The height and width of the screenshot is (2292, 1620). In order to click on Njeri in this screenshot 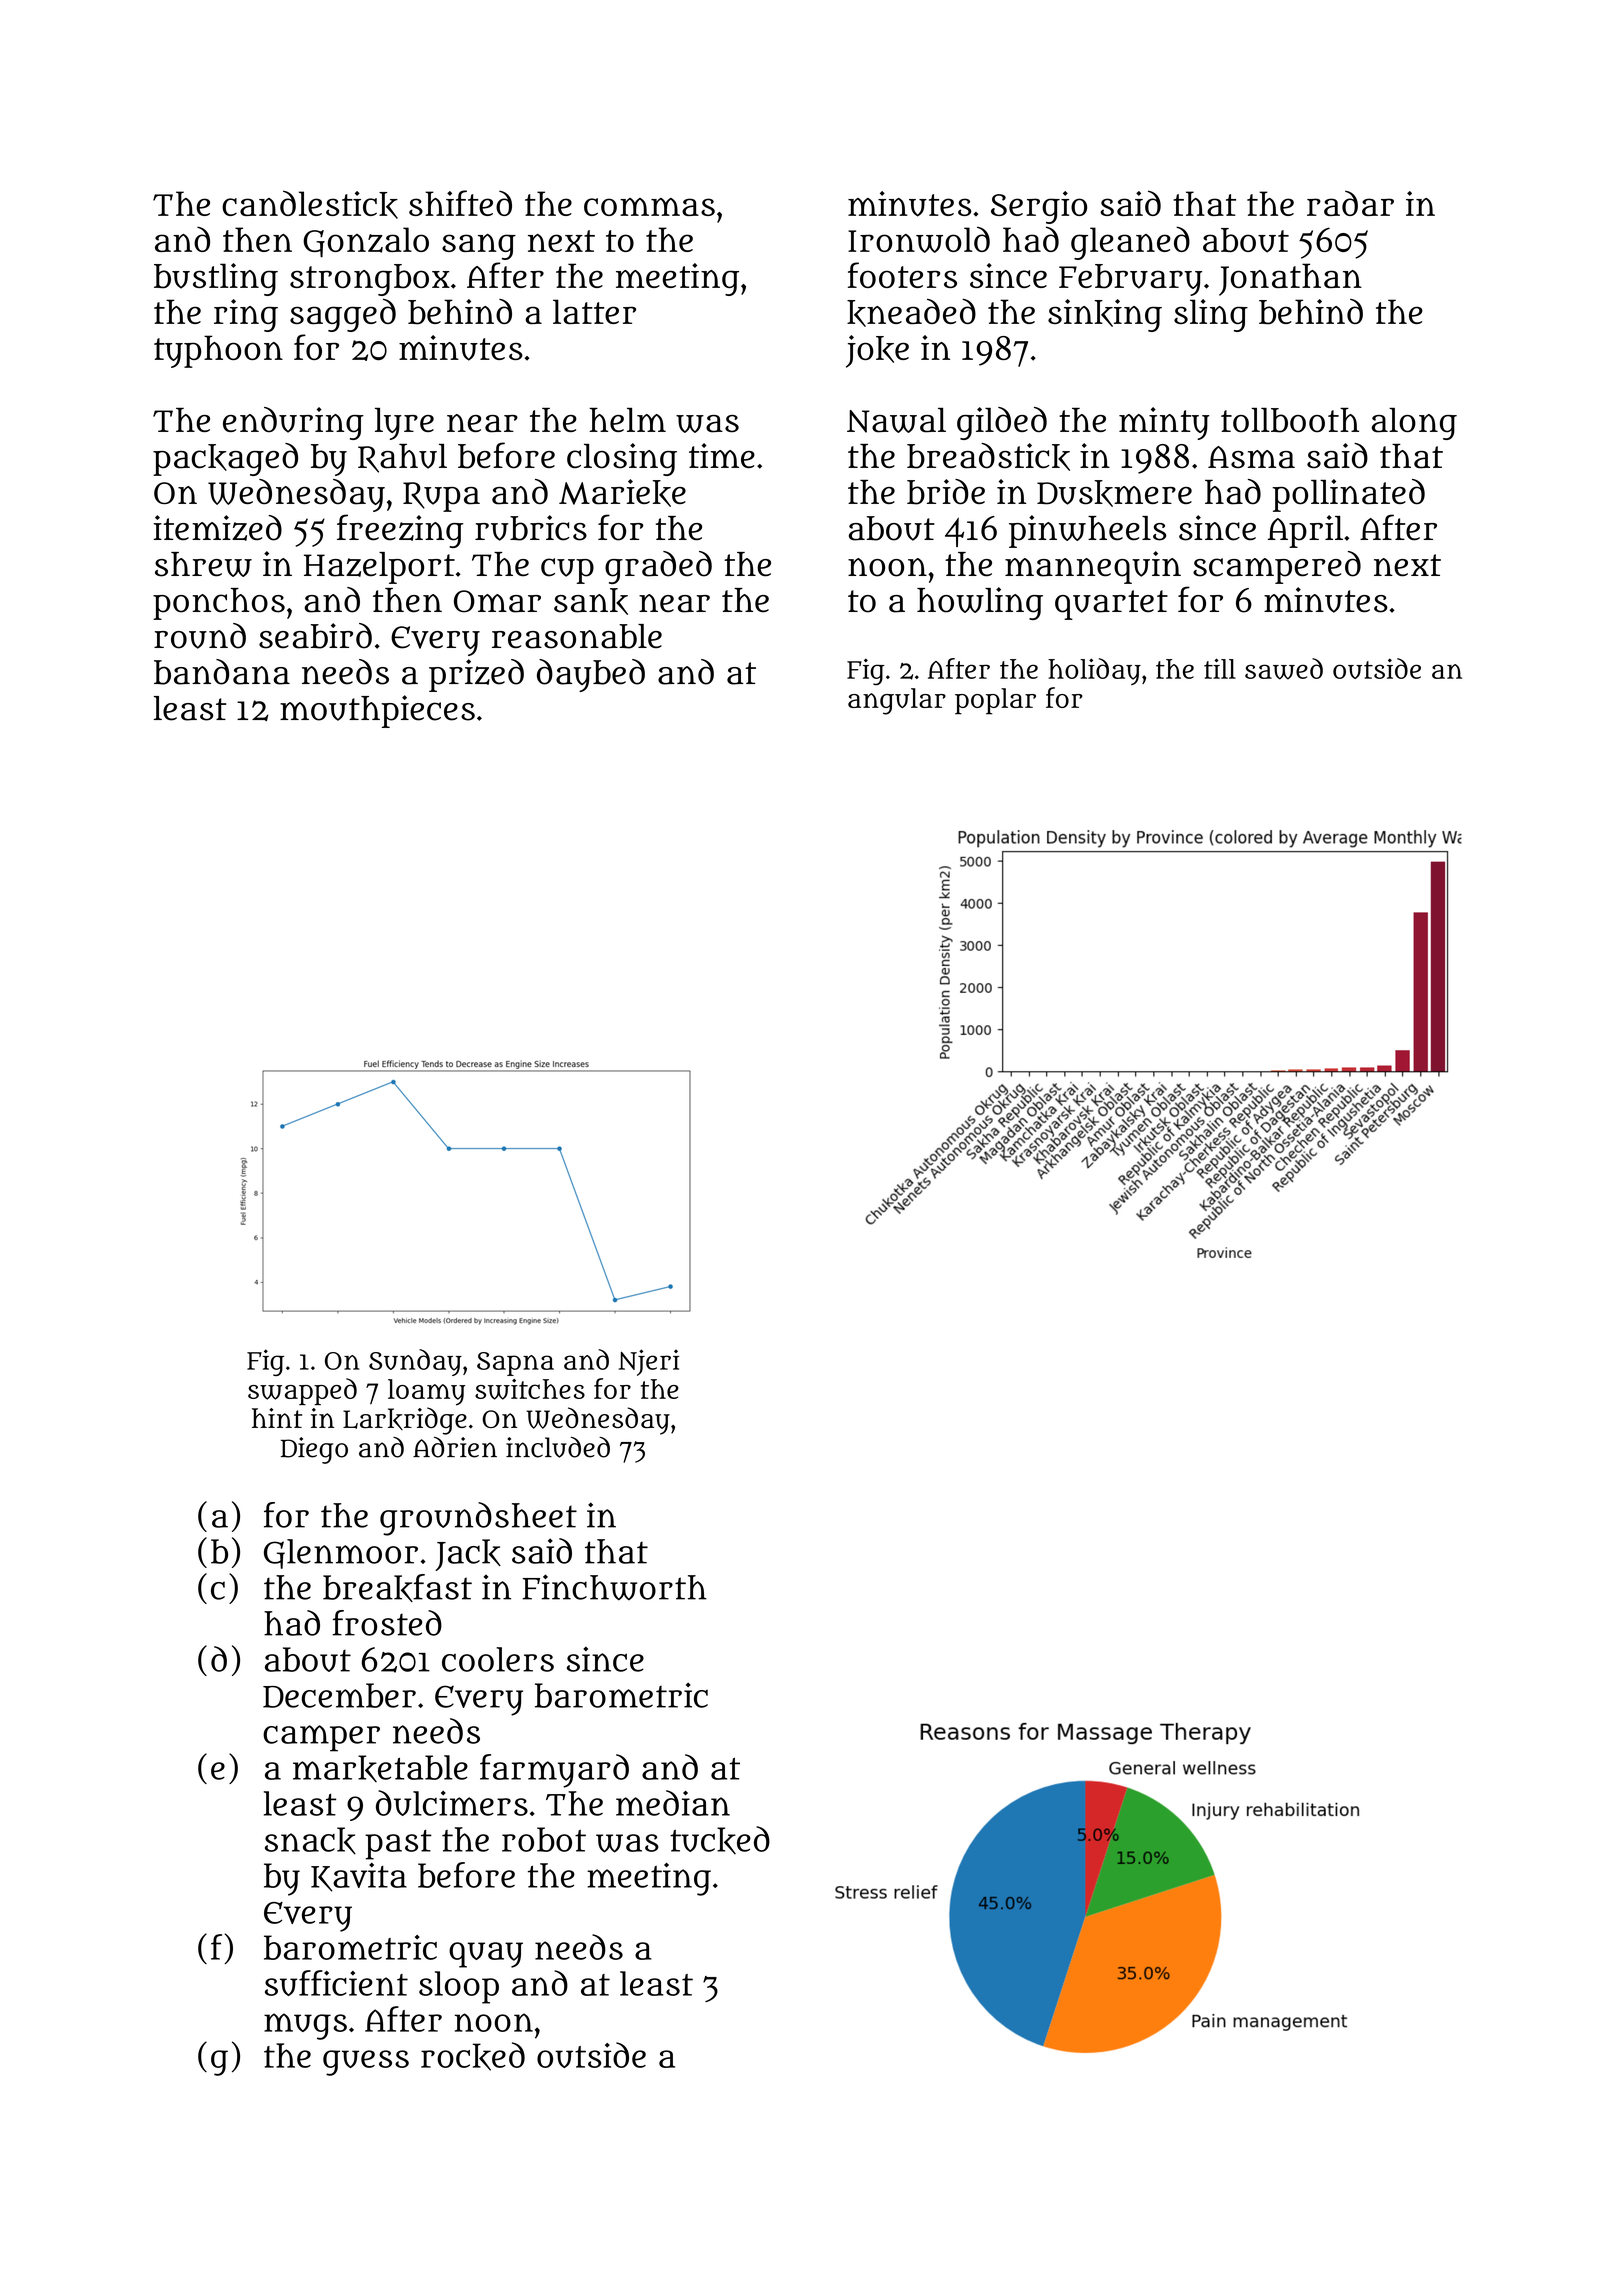, I will do `click(649, 1362)`.
